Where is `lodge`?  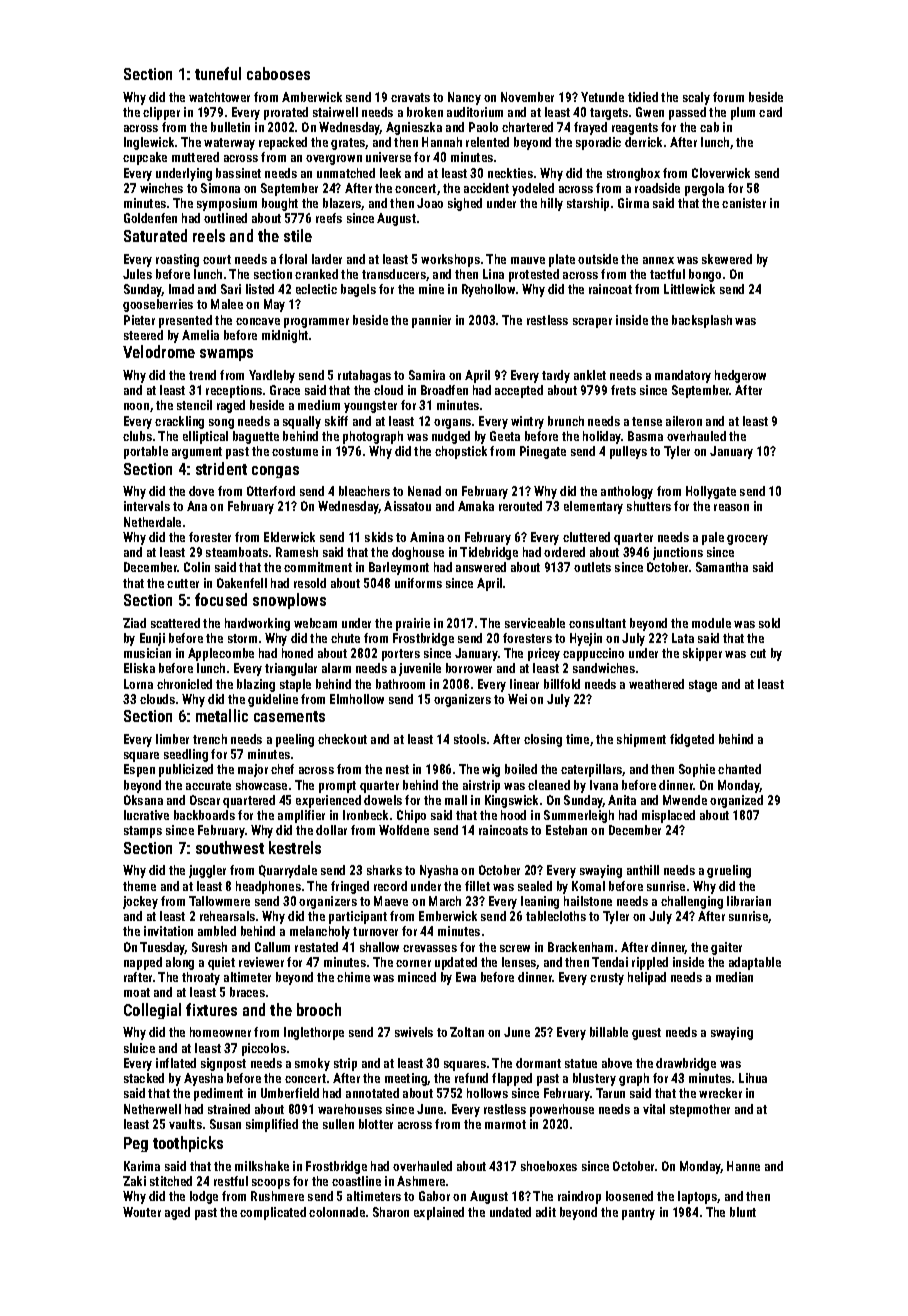
lodge is located at coordinates (204, 1197).
